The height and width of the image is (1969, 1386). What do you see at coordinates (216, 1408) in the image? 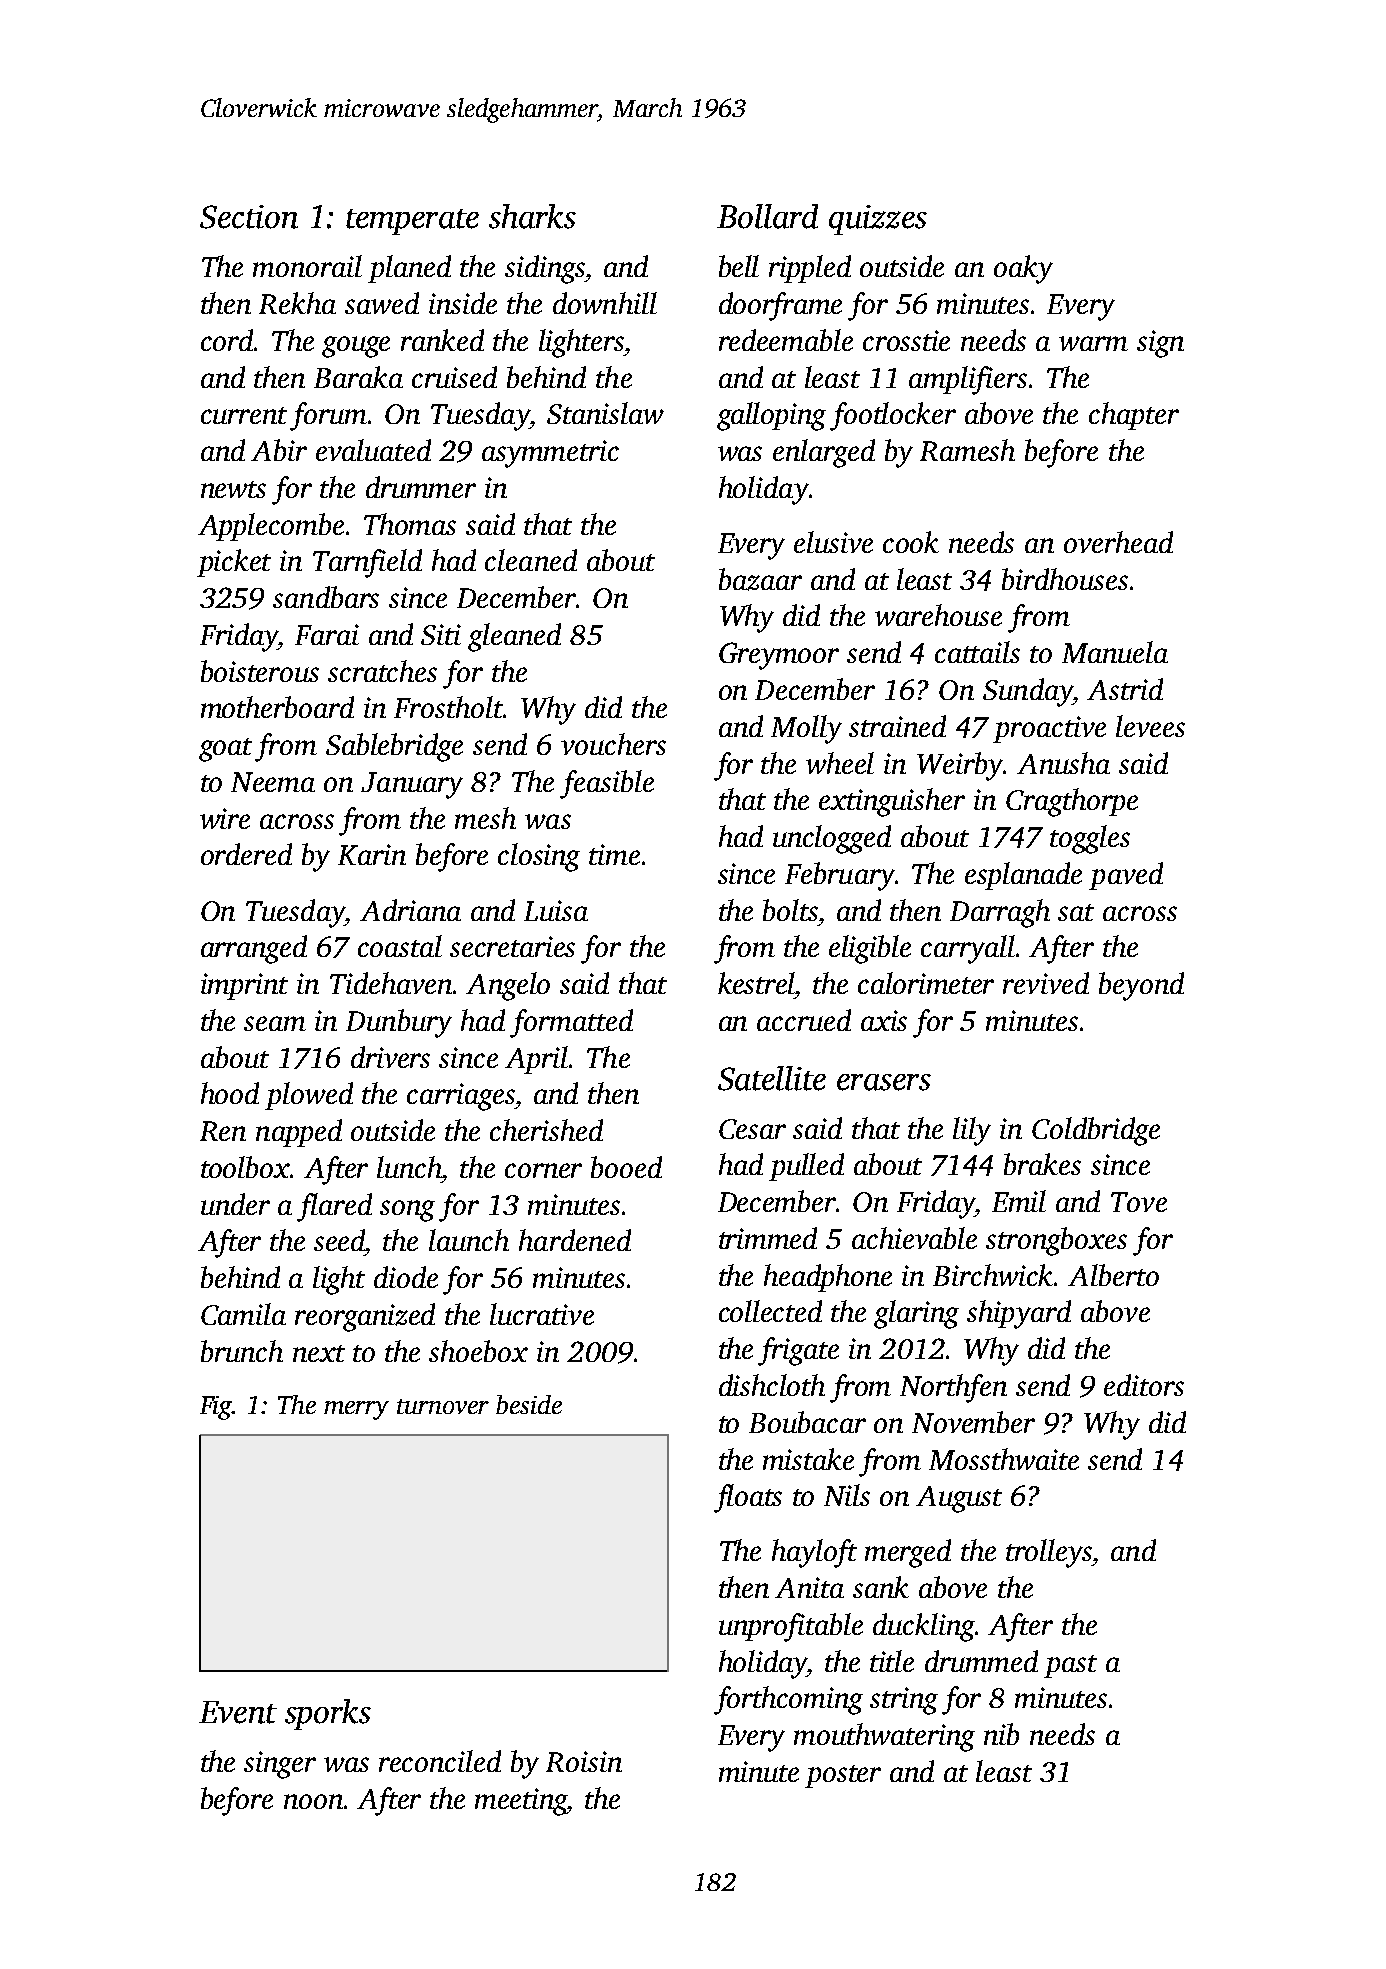
I see `Fig` at bounding box center [216, 1408].
